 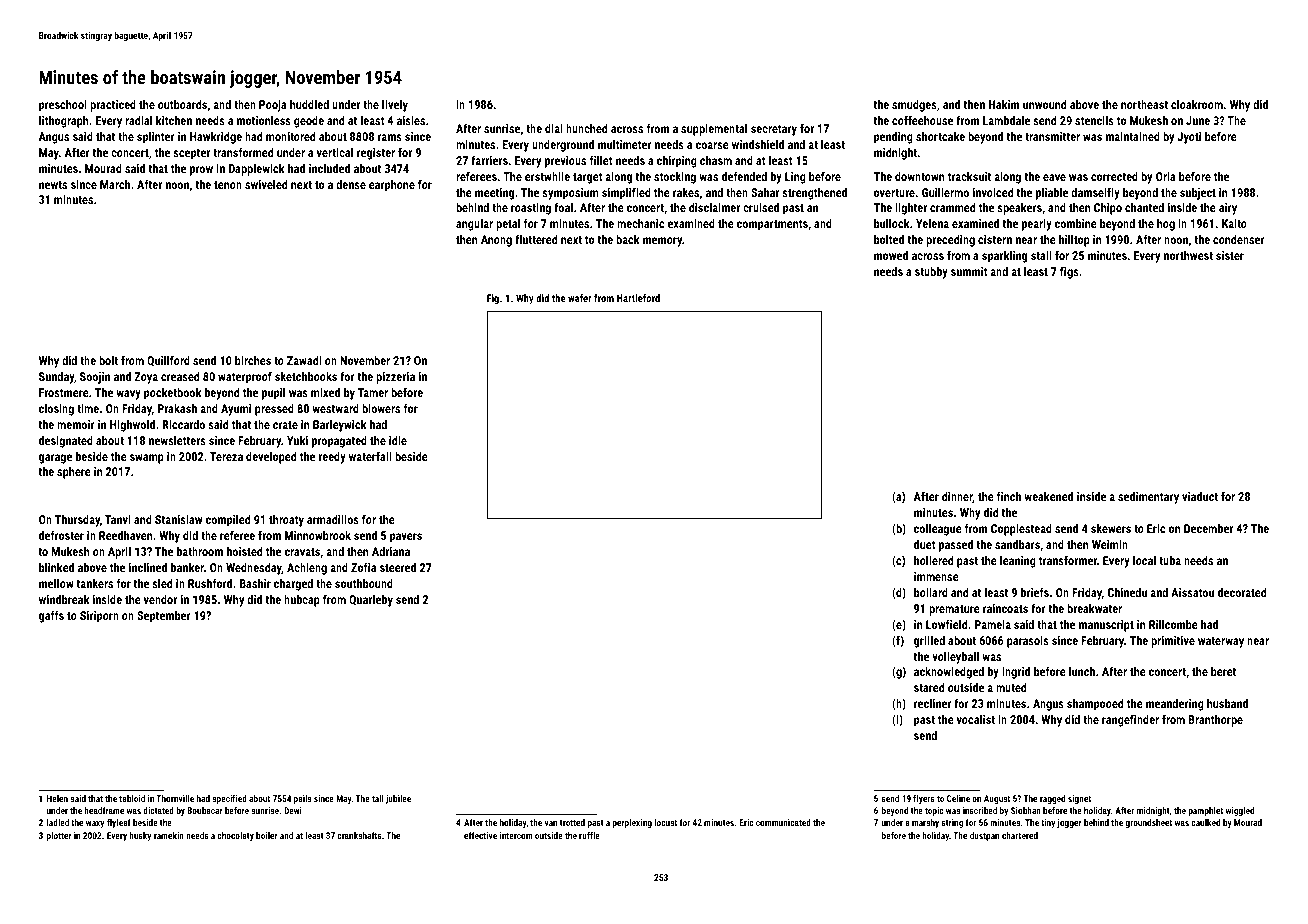 What do you see at coordinates (1048, 496) in the screenshot?
I see `weakened` at bounding box center [1048, 496].
